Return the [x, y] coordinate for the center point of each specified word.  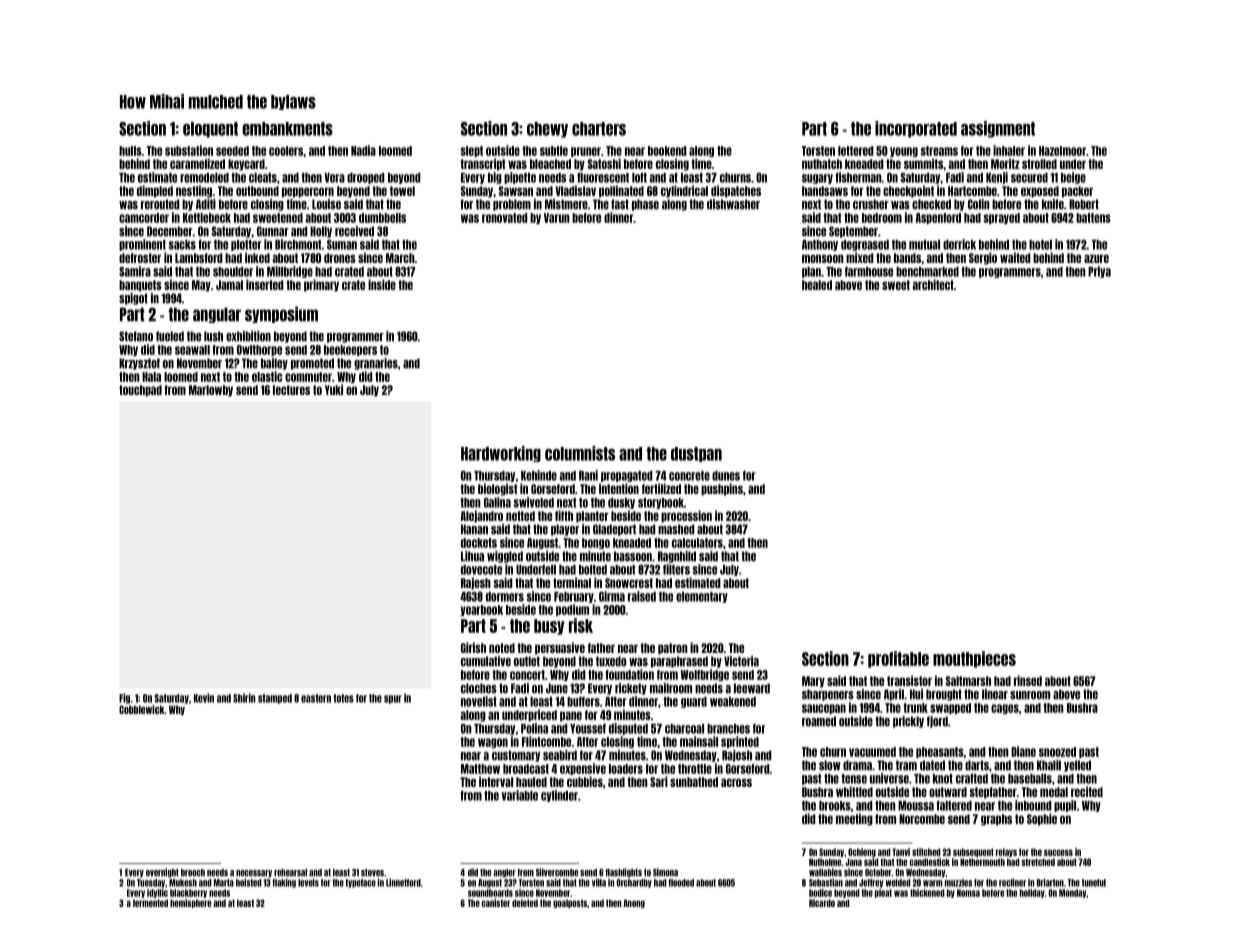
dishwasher [733, 204]
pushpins [722, 489]
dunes [726, 476]
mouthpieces [974, 659]
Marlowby [211, 391]
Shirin [244, 698]
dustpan [696, 454]
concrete [689, 476]
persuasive [560, 648]
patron [673, 649]
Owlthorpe [259, 350]
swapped [950, 708]
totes [343, 698]
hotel [1040, 245]
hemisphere [190, 903]
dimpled [155, 191]
